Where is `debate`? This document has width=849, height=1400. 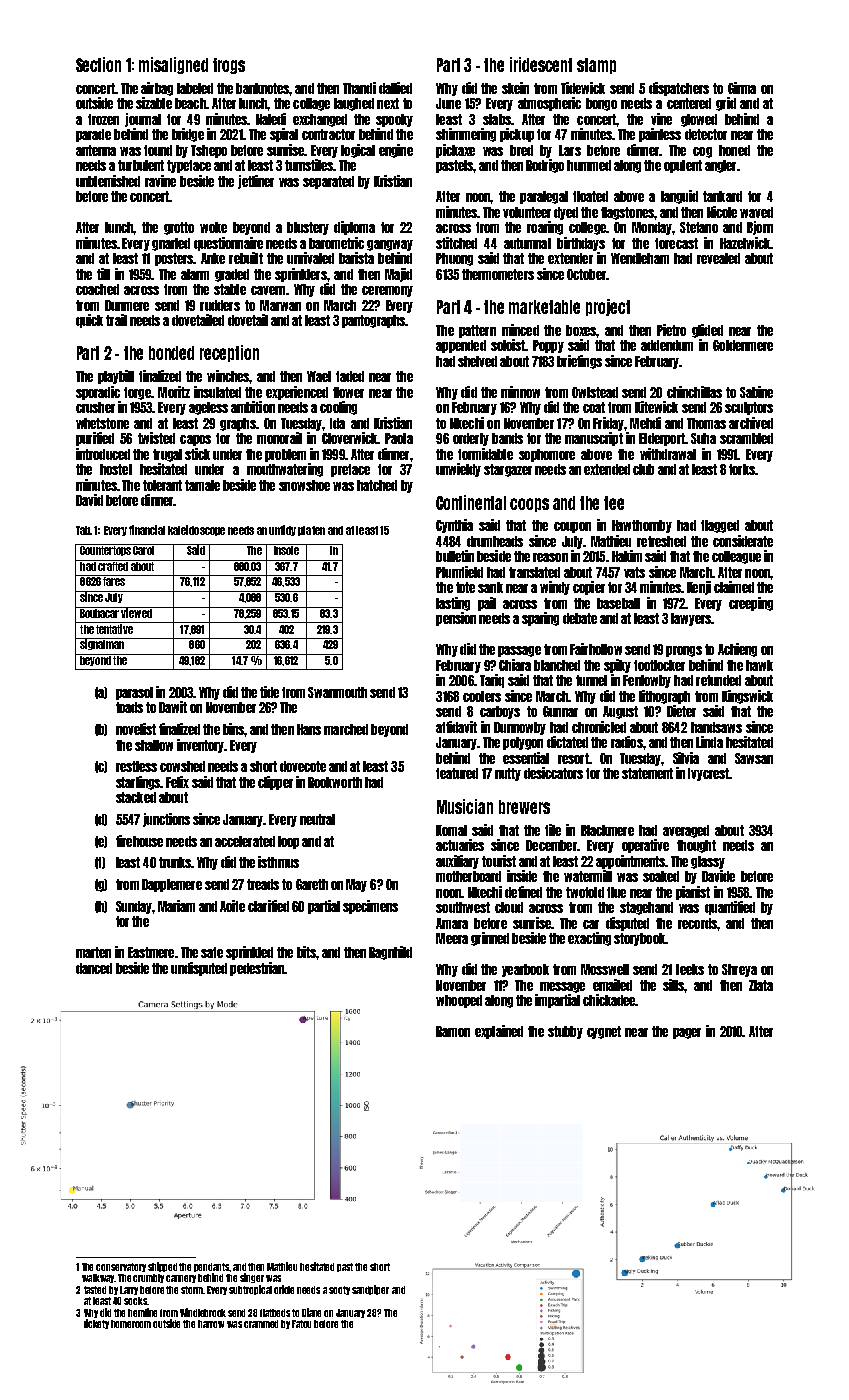
debate is located at coordinates (580, 618).
